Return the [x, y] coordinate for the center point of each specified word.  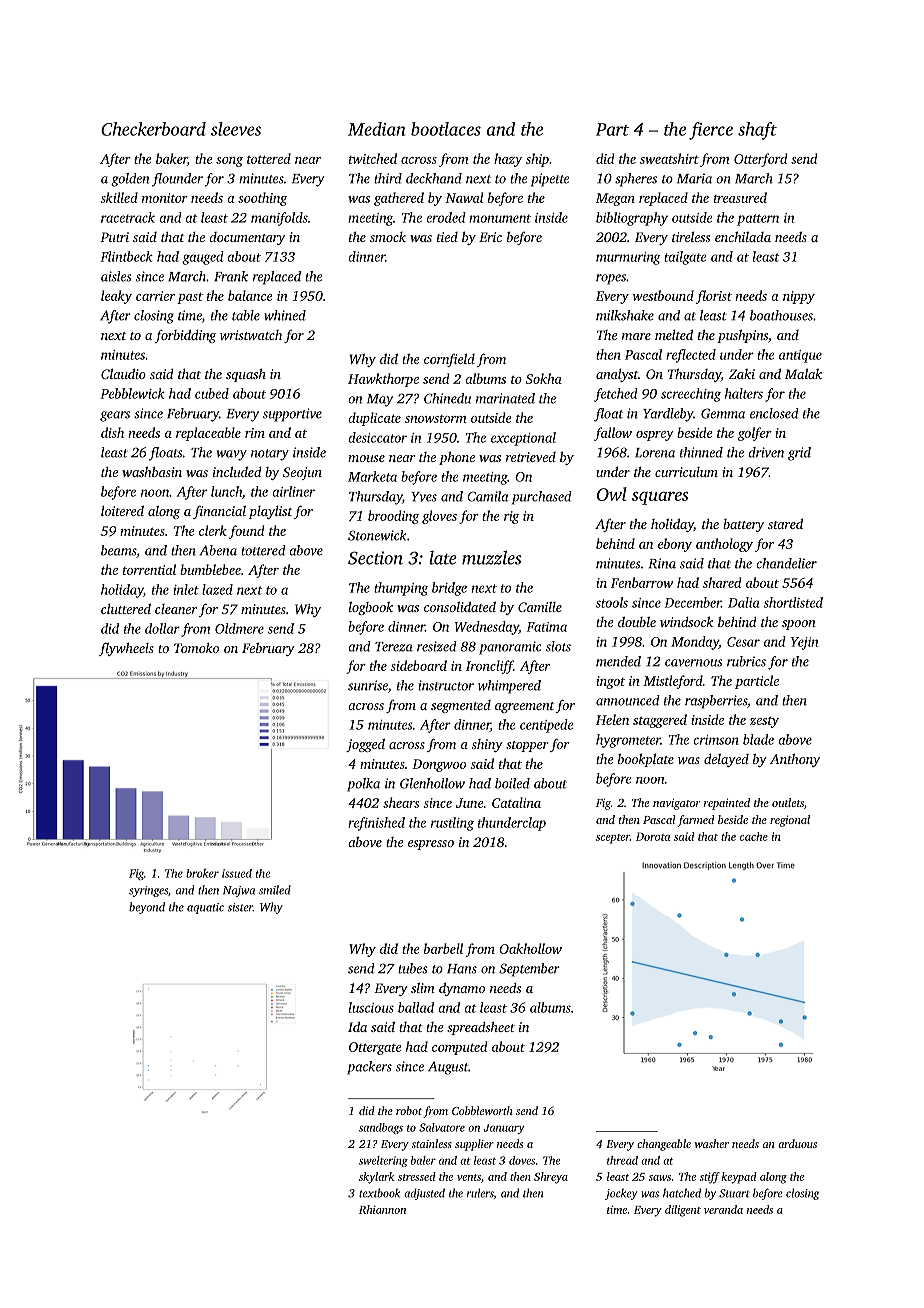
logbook [371, 608]
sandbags [381, 1128]
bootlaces [446, 129]
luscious [371, 1007]
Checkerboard [153, 129]
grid [799, 454]
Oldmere [239, 628]
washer [712, 1143]
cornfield [449, 360]
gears [115, 416]
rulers [480, 1193]
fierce [711, 131]
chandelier [786, 563]
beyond [147, 908]
